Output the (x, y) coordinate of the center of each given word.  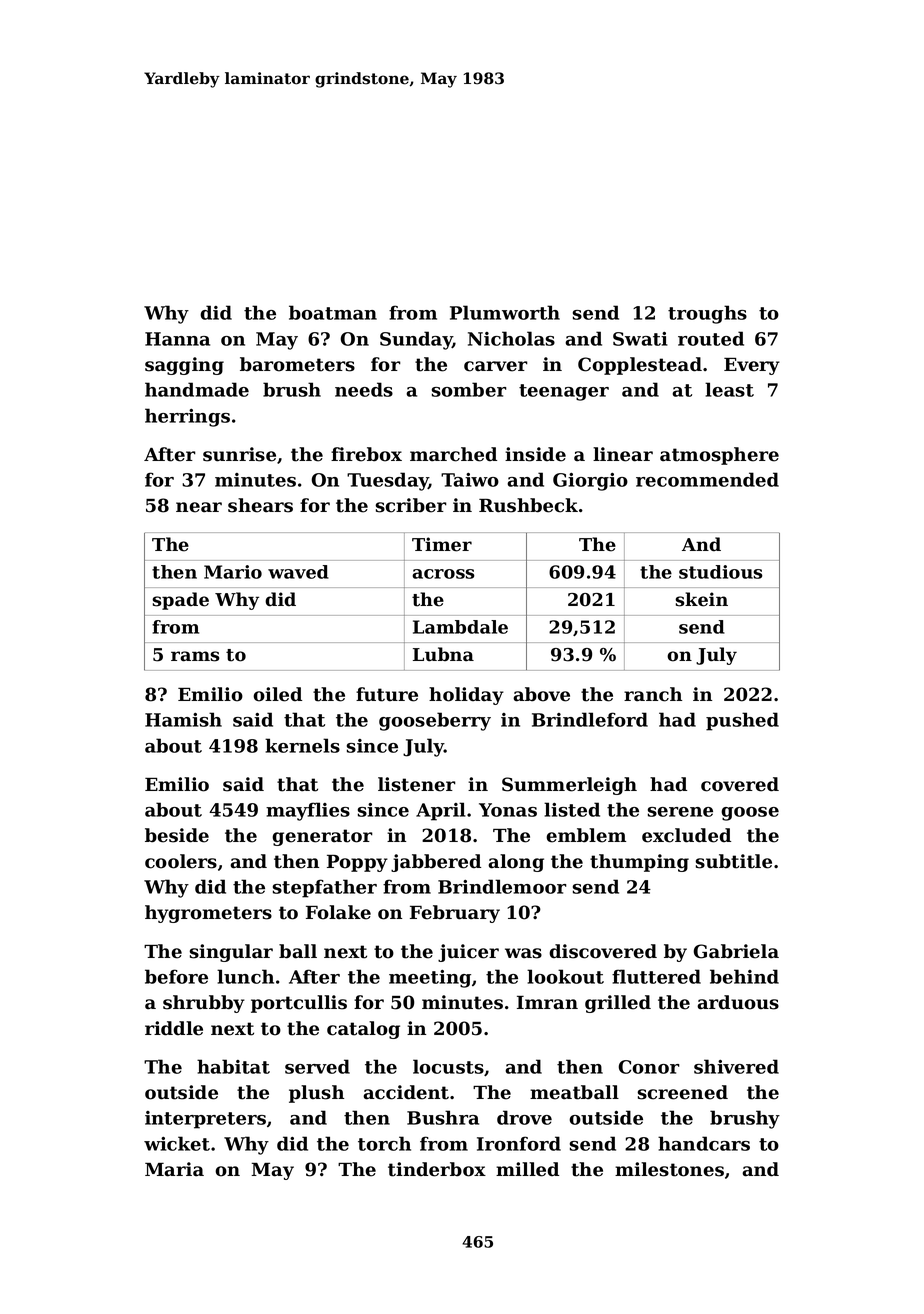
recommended (707, 479)
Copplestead (640, 366)
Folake (338, 912)
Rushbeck (528, 505)
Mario (233, 572)
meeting (430, 979)
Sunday (416, 340)
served (317, 1066)
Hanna (177, 339)
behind (744, 976)
